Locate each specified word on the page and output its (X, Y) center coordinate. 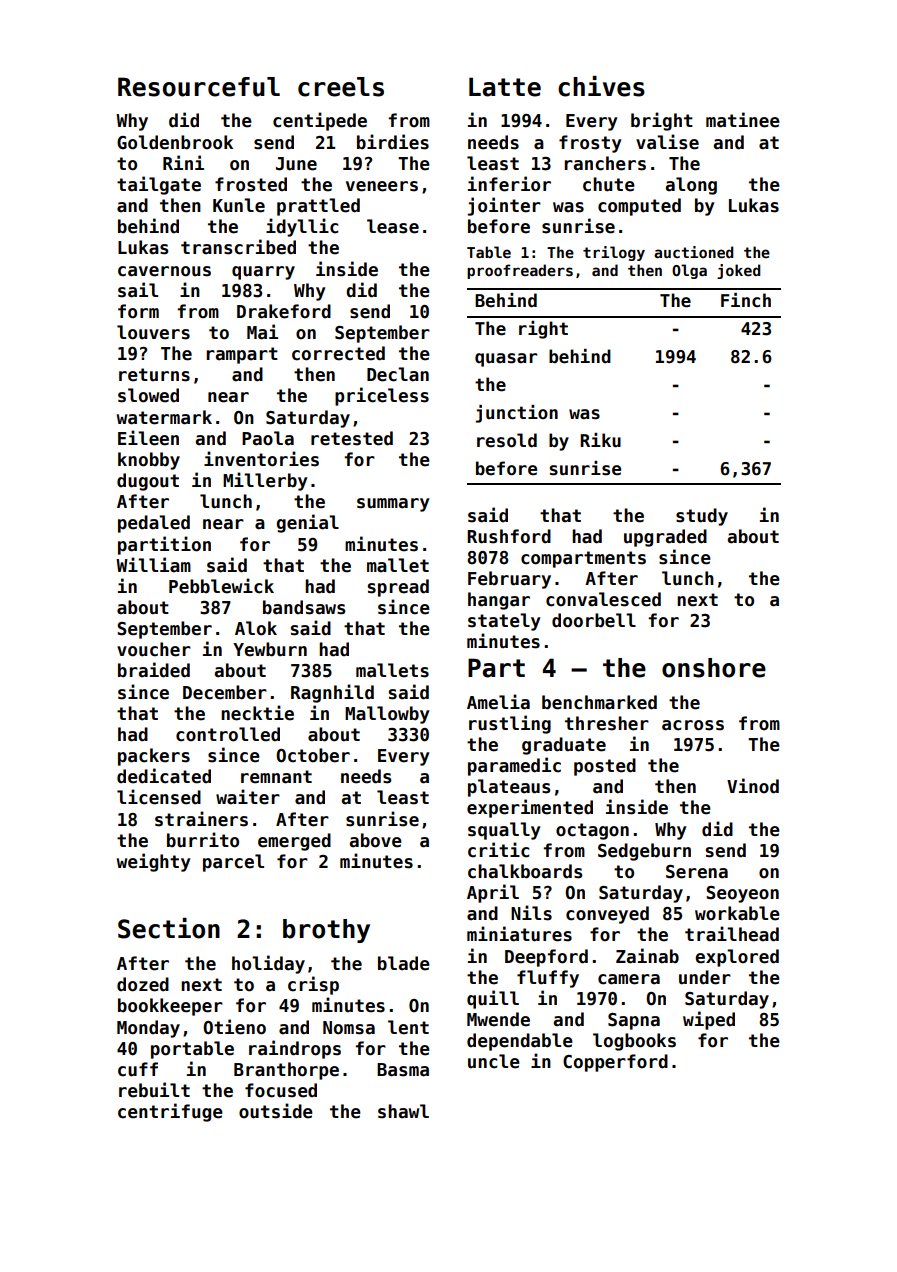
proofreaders (520, 271)
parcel (233, 863)
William (153, 565)
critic (498, 850)
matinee (743, 120)
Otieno (234, 1027)
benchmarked (599, 702)
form (138, 311)
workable (737, 913)
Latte (505, 87)
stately (504, 622)
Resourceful (199, 87)
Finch (746, 300)
